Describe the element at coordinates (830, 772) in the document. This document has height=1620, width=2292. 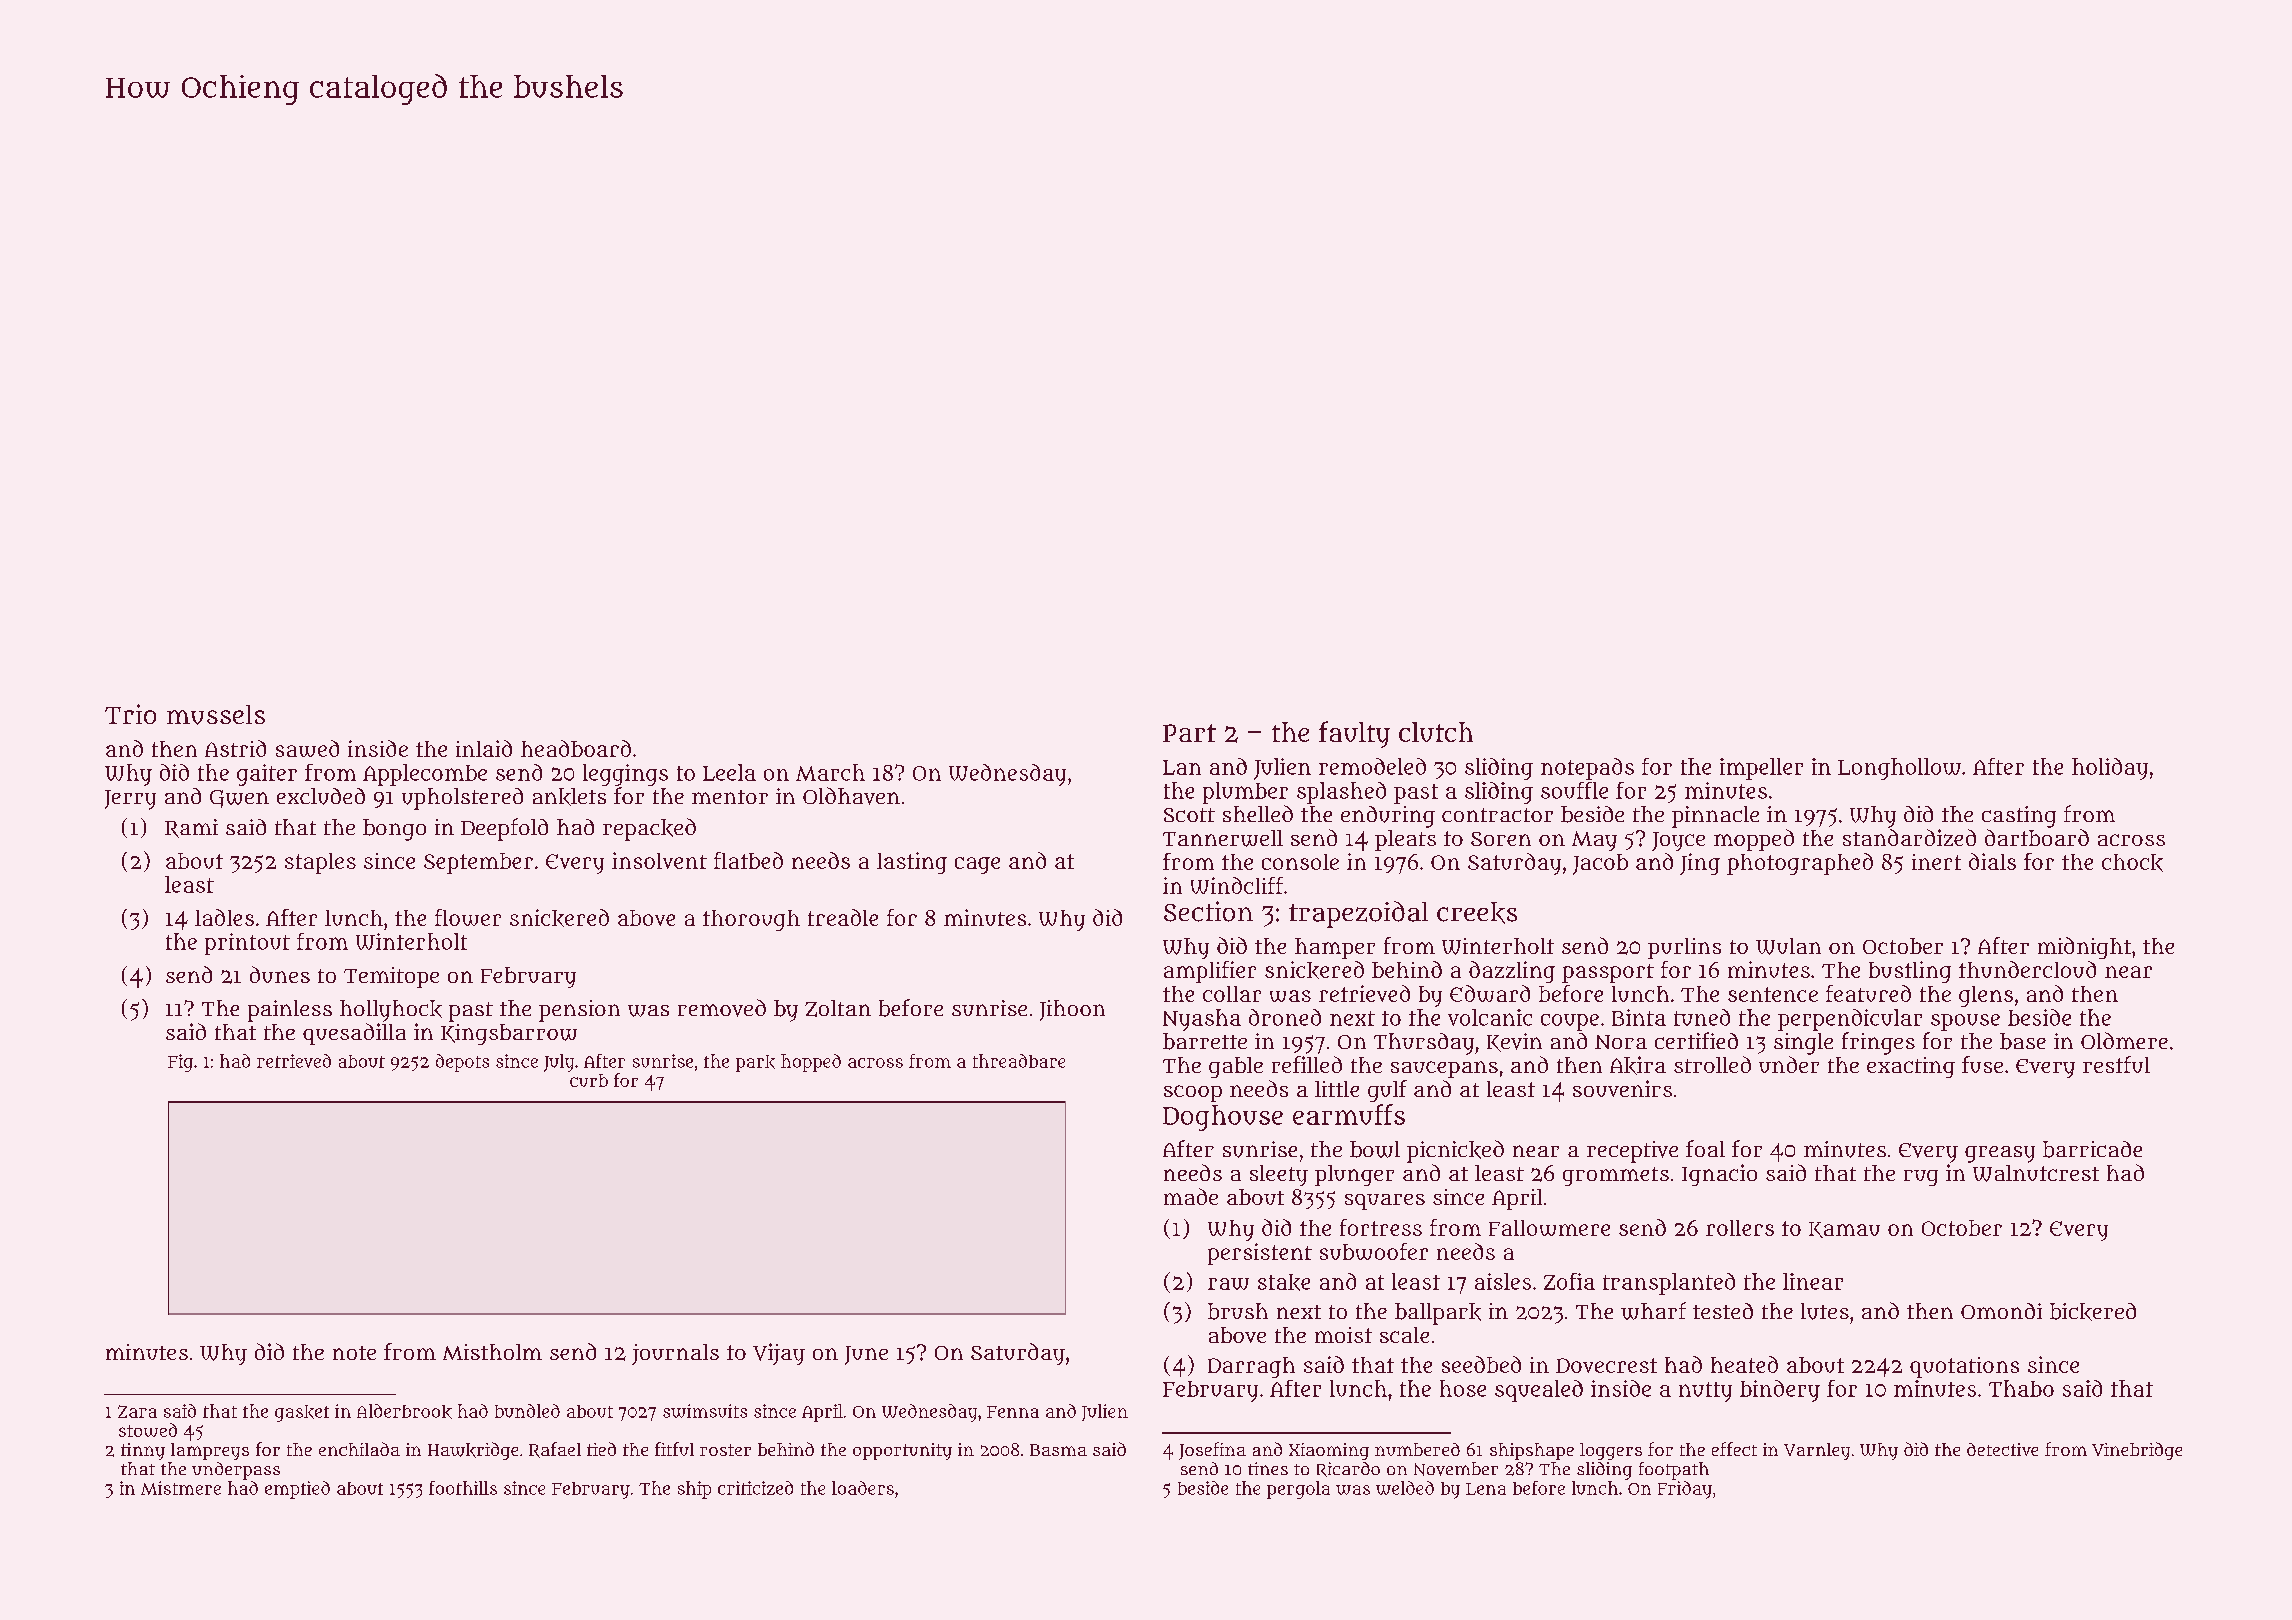
I see `March` at that location.
